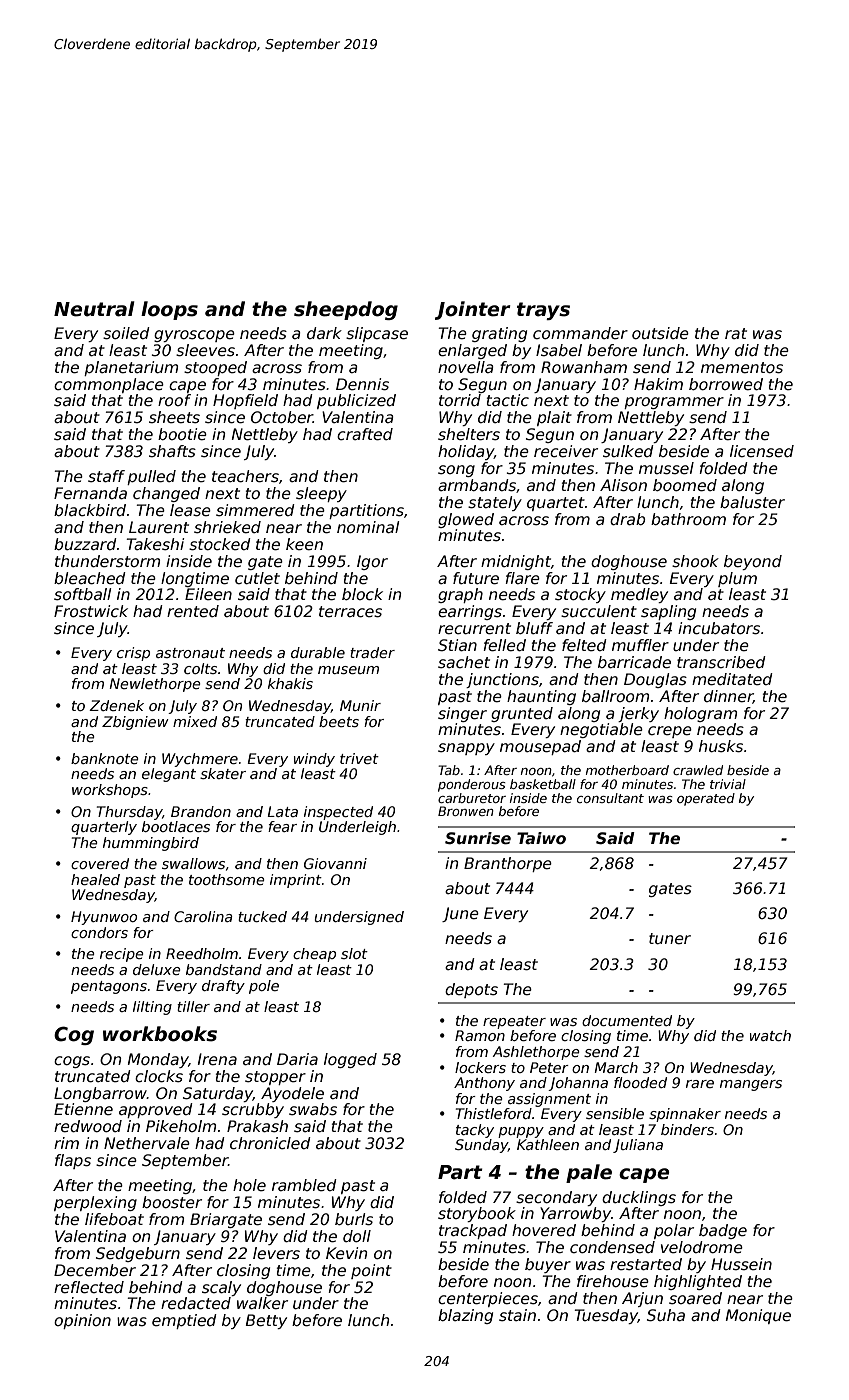  I want to click on watch, so click(770, 1035).
